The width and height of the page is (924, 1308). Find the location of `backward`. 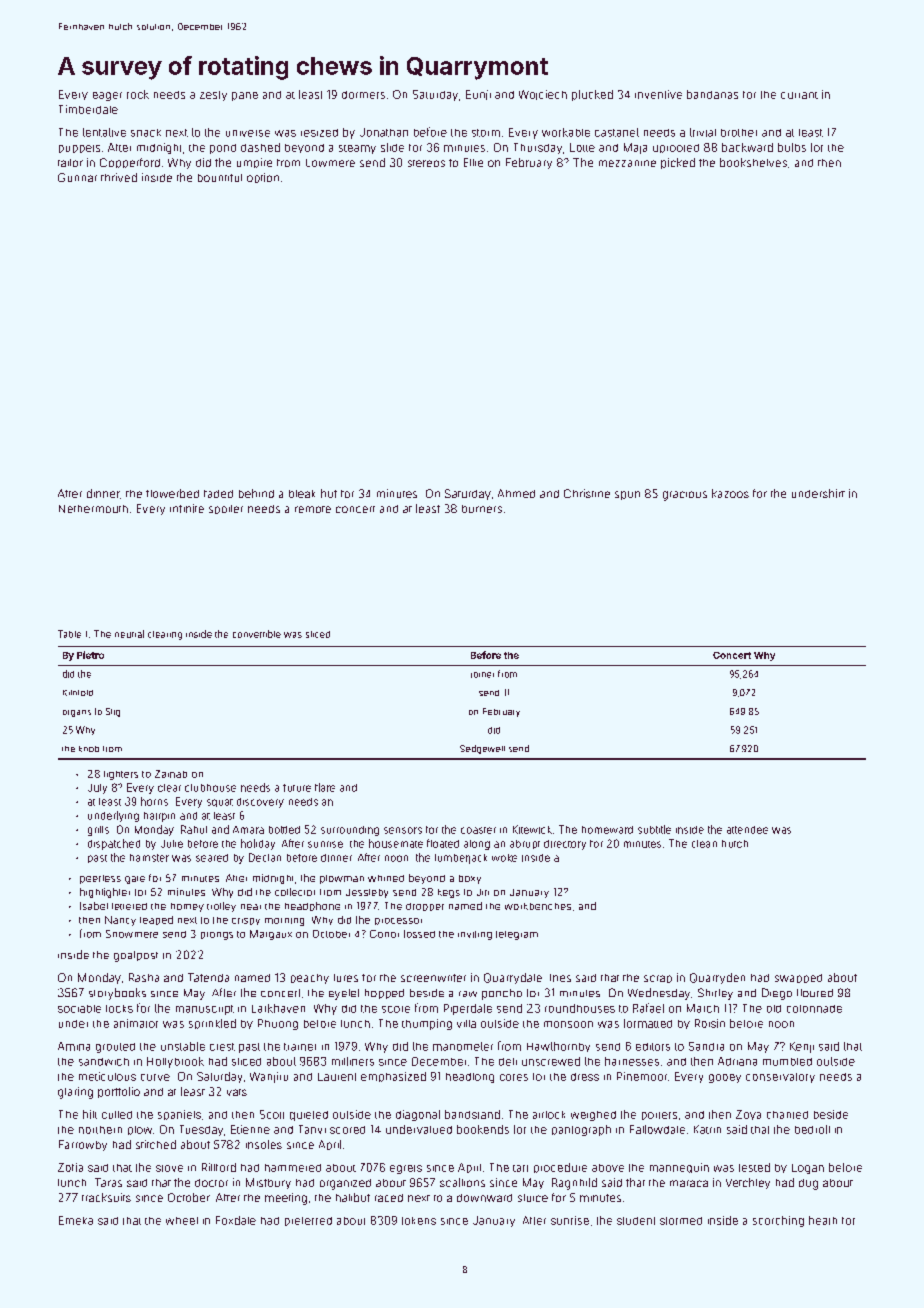

backward is located at coordinates (747, 147).
